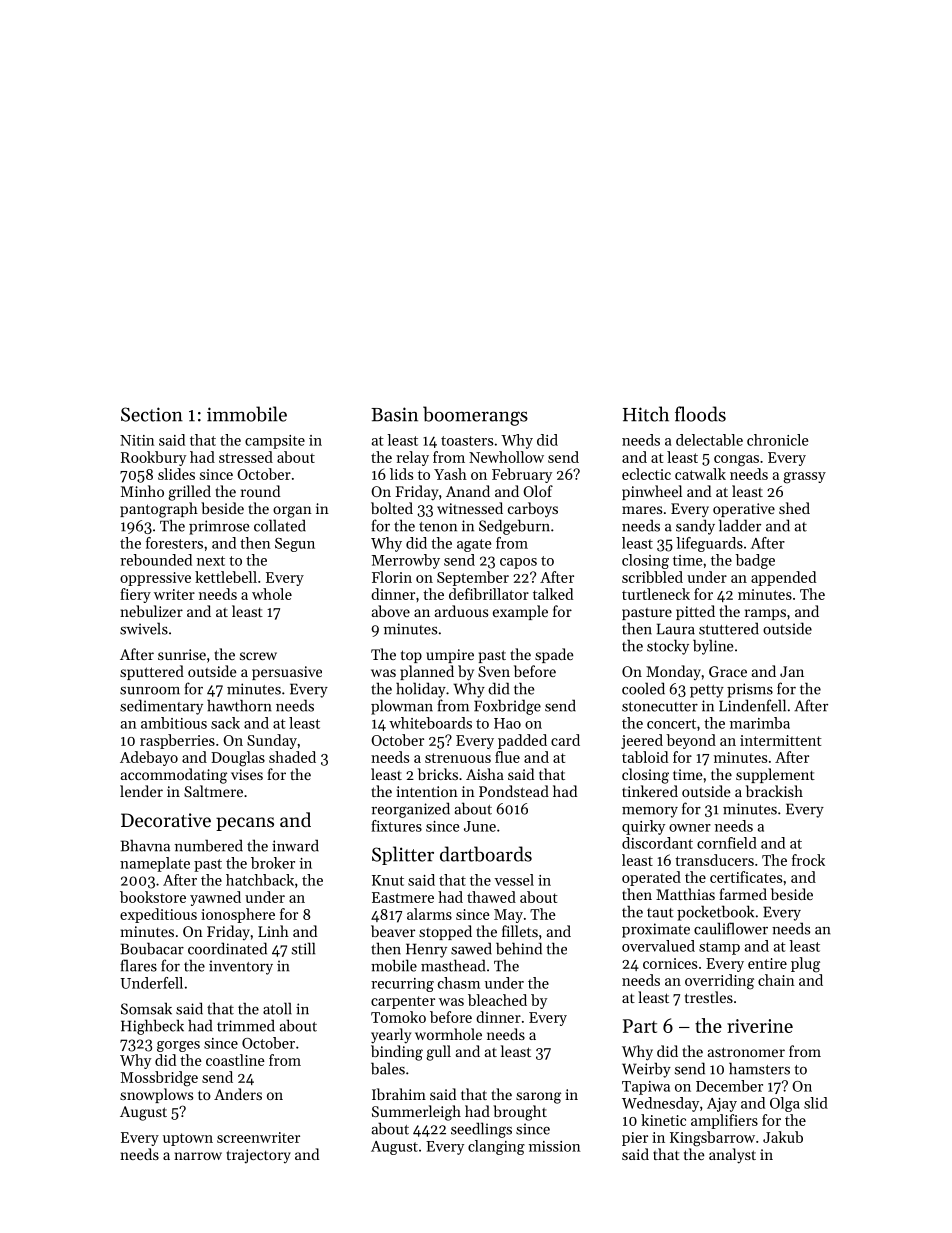 This screenshot has height=1233, width=952. I want to click on spade, so click(554, 655).
